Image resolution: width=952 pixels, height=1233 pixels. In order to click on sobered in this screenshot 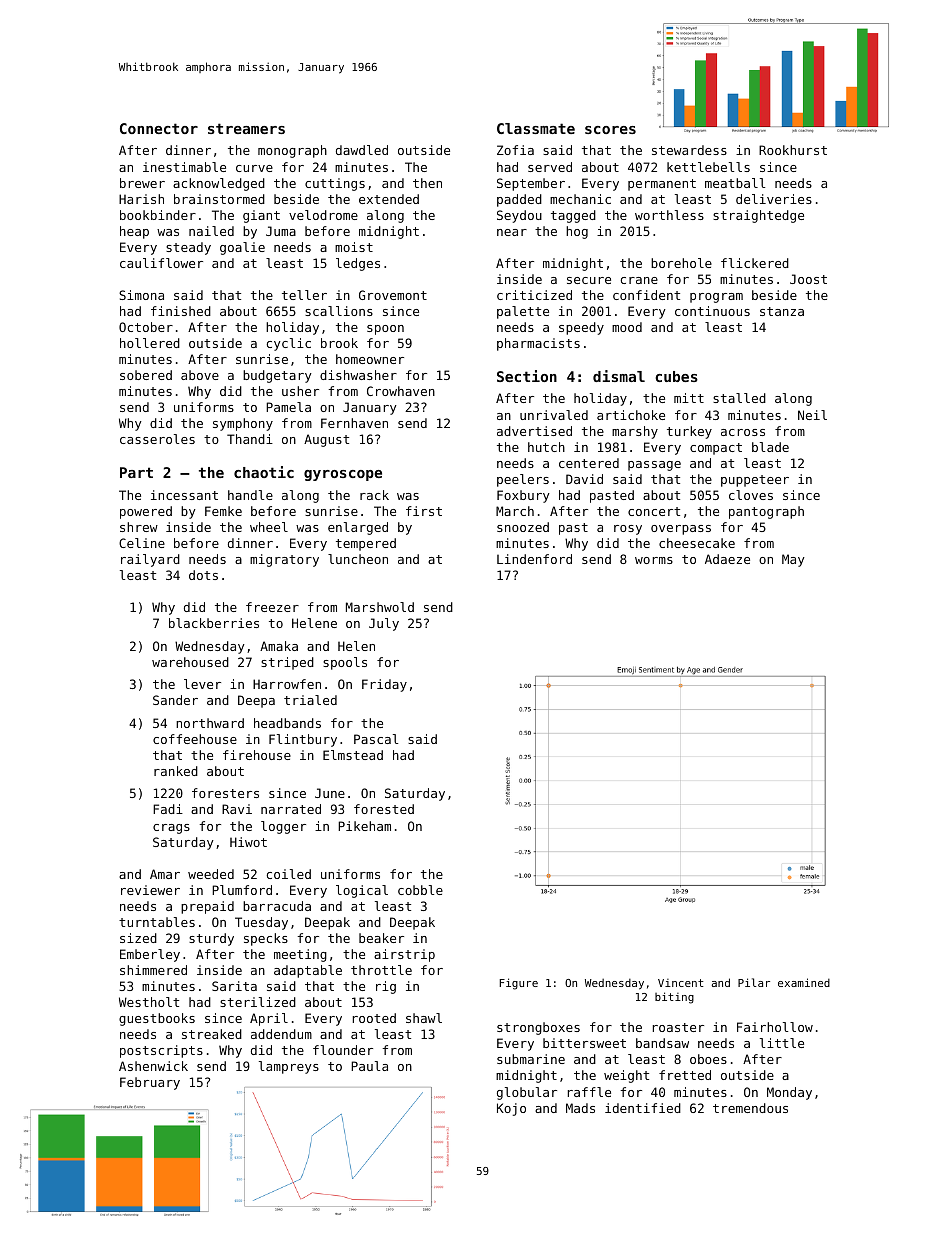, I will do `click(146, 375)`.
